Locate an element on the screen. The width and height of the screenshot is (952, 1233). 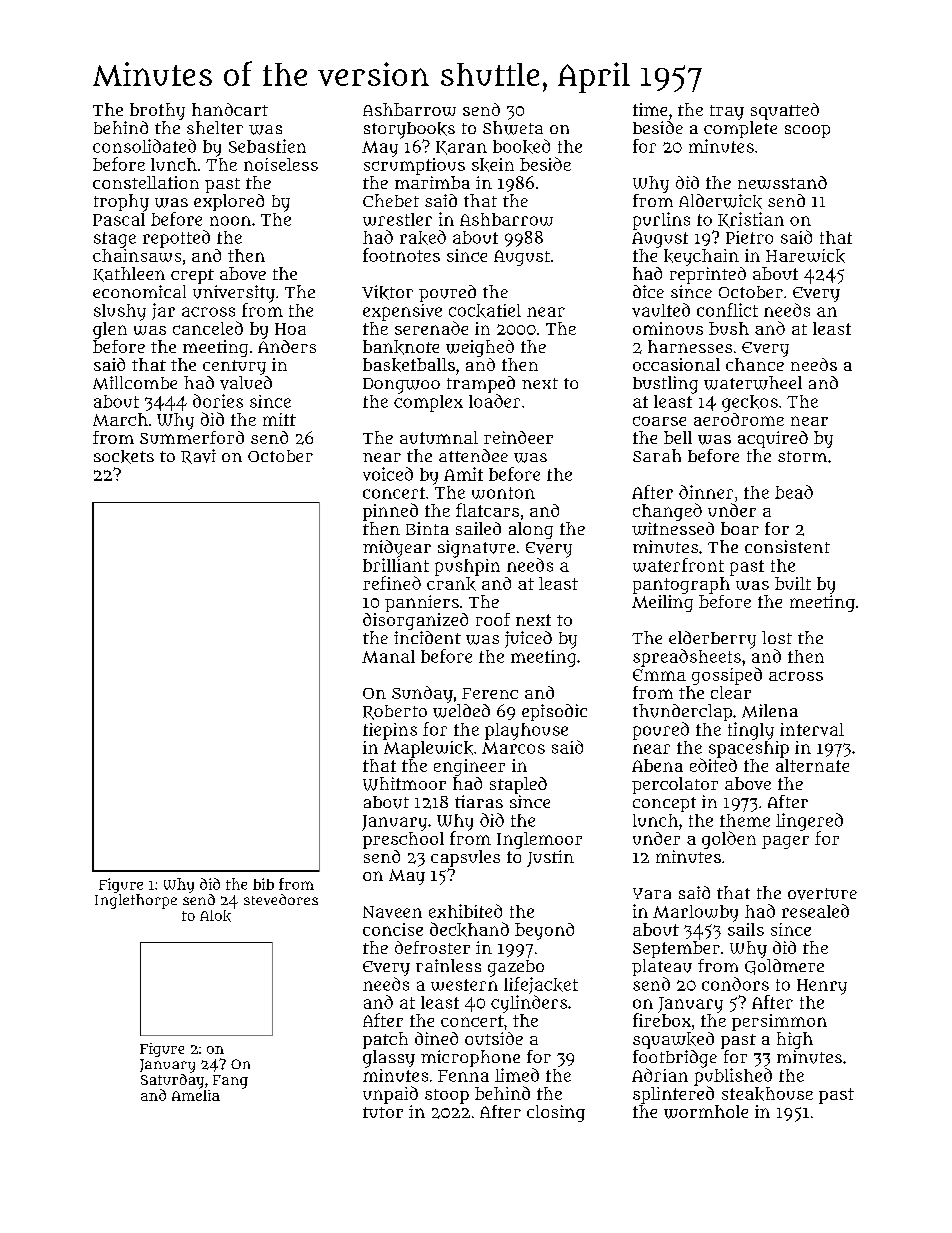
university is located at coordinates (234, 294).
